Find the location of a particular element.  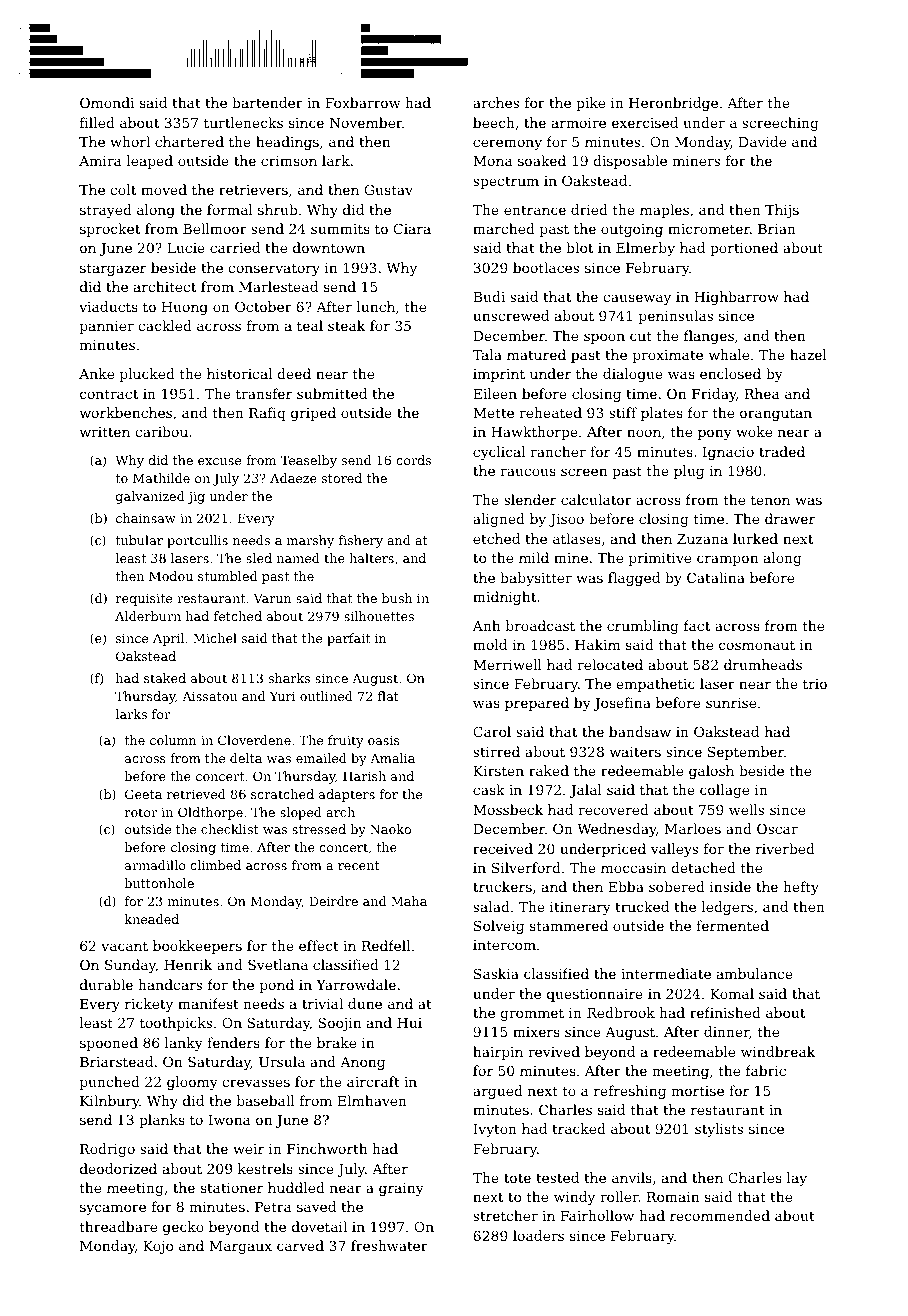

tubular is located at coordinates (139, 540).
